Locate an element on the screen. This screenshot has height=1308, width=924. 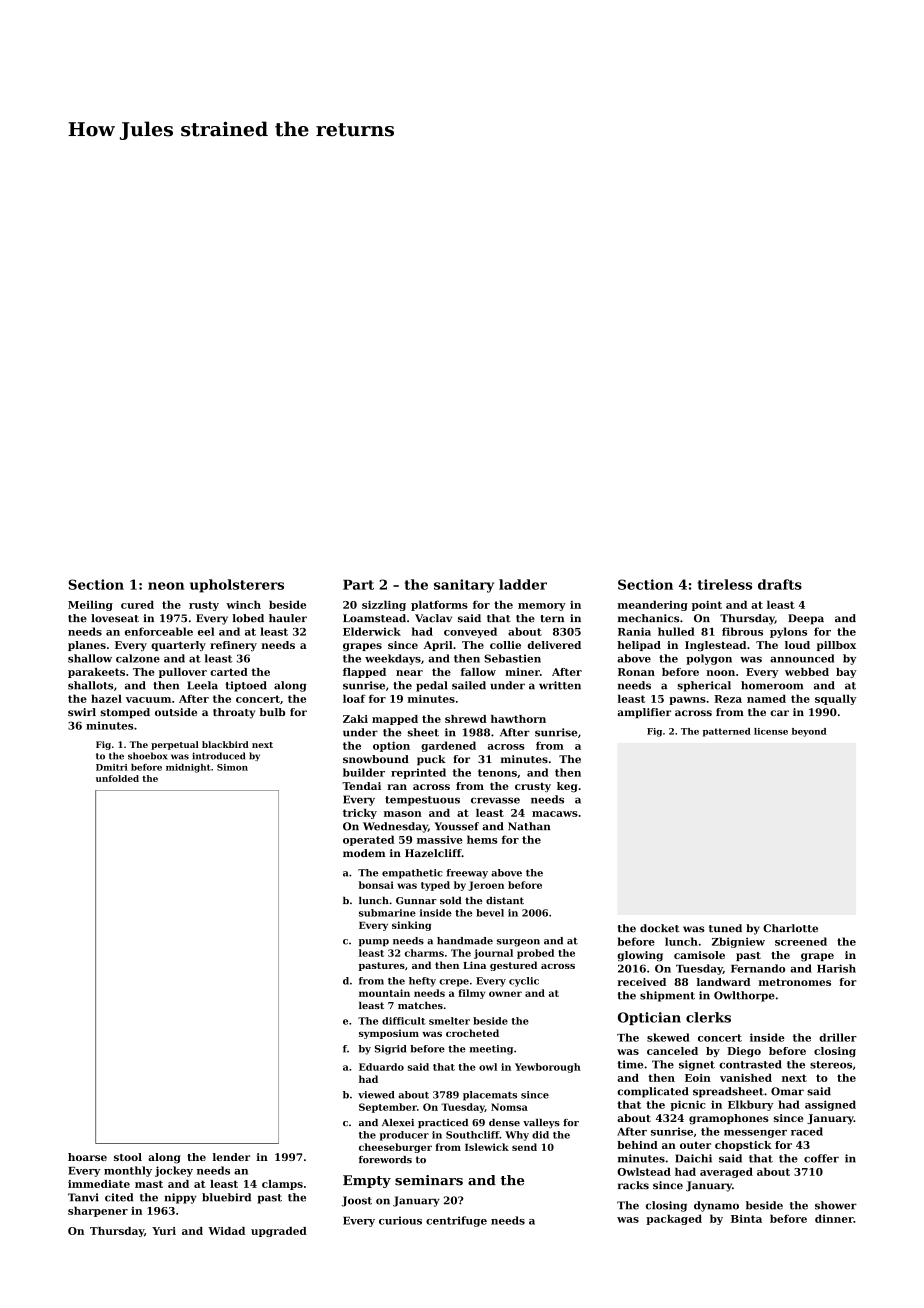
unfolded is located at coordinates (117, 778).
